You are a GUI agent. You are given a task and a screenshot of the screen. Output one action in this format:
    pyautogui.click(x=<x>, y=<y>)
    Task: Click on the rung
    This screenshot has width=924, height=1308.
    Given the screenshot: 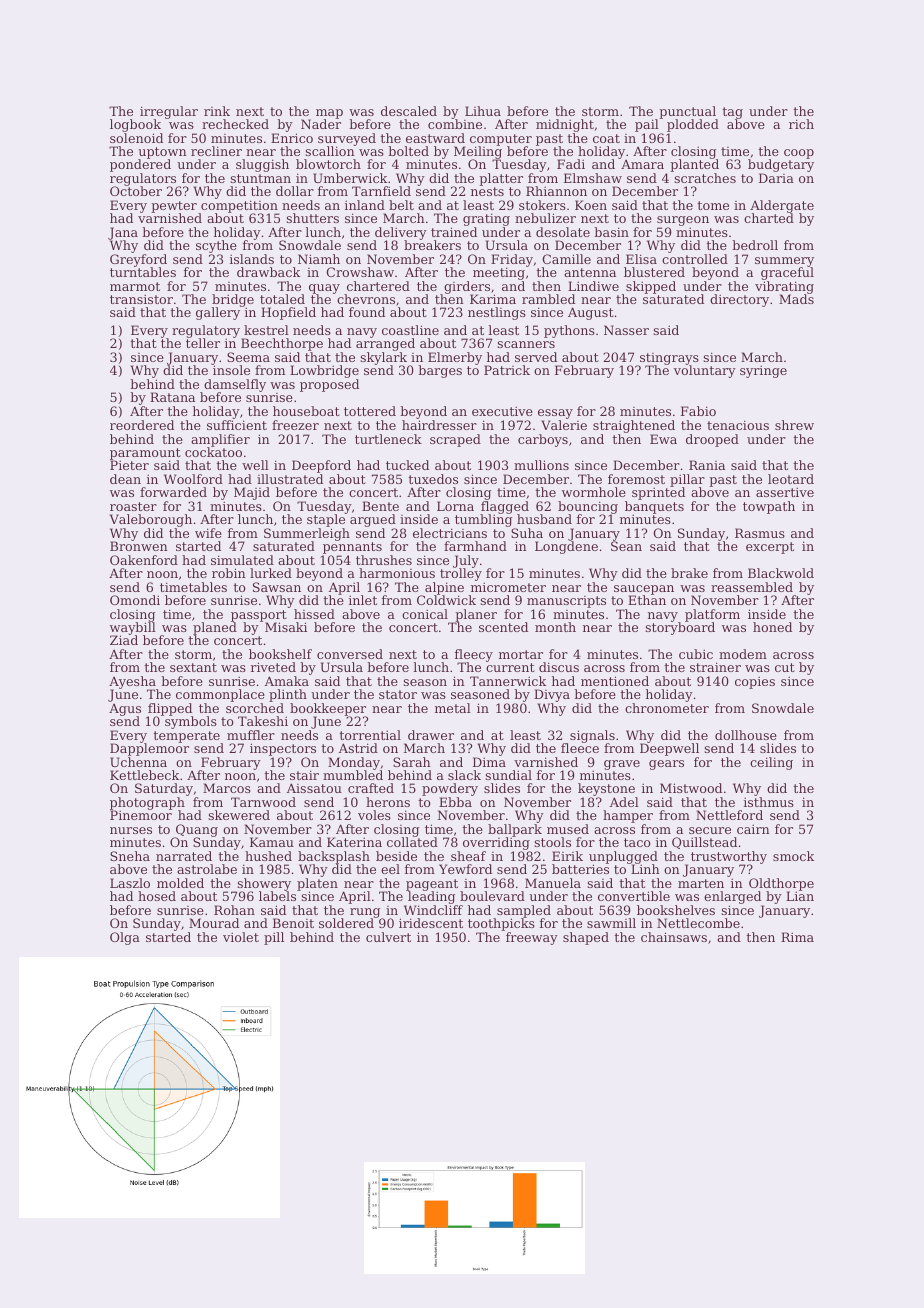 What is the action you would take?
    pyautogui.click(x=365, y=913)
